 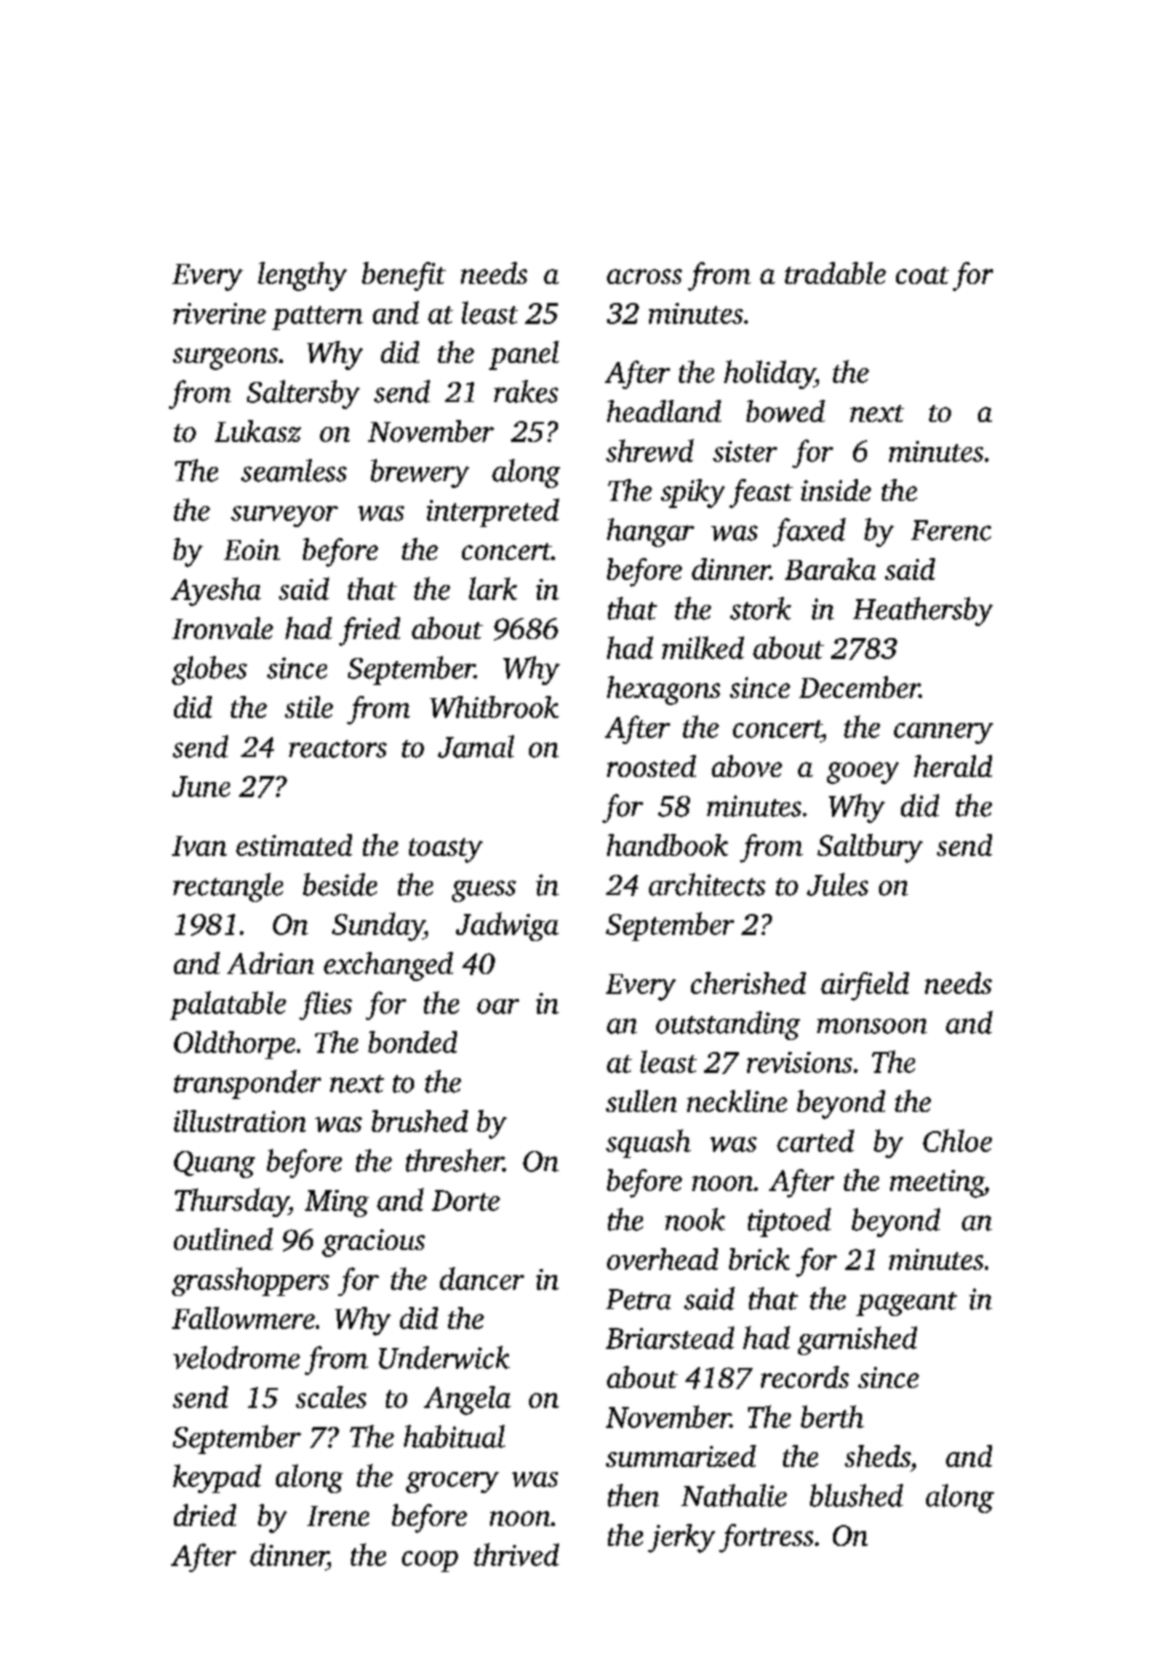 I want to click on riverine, so click(x=219, y=313).
